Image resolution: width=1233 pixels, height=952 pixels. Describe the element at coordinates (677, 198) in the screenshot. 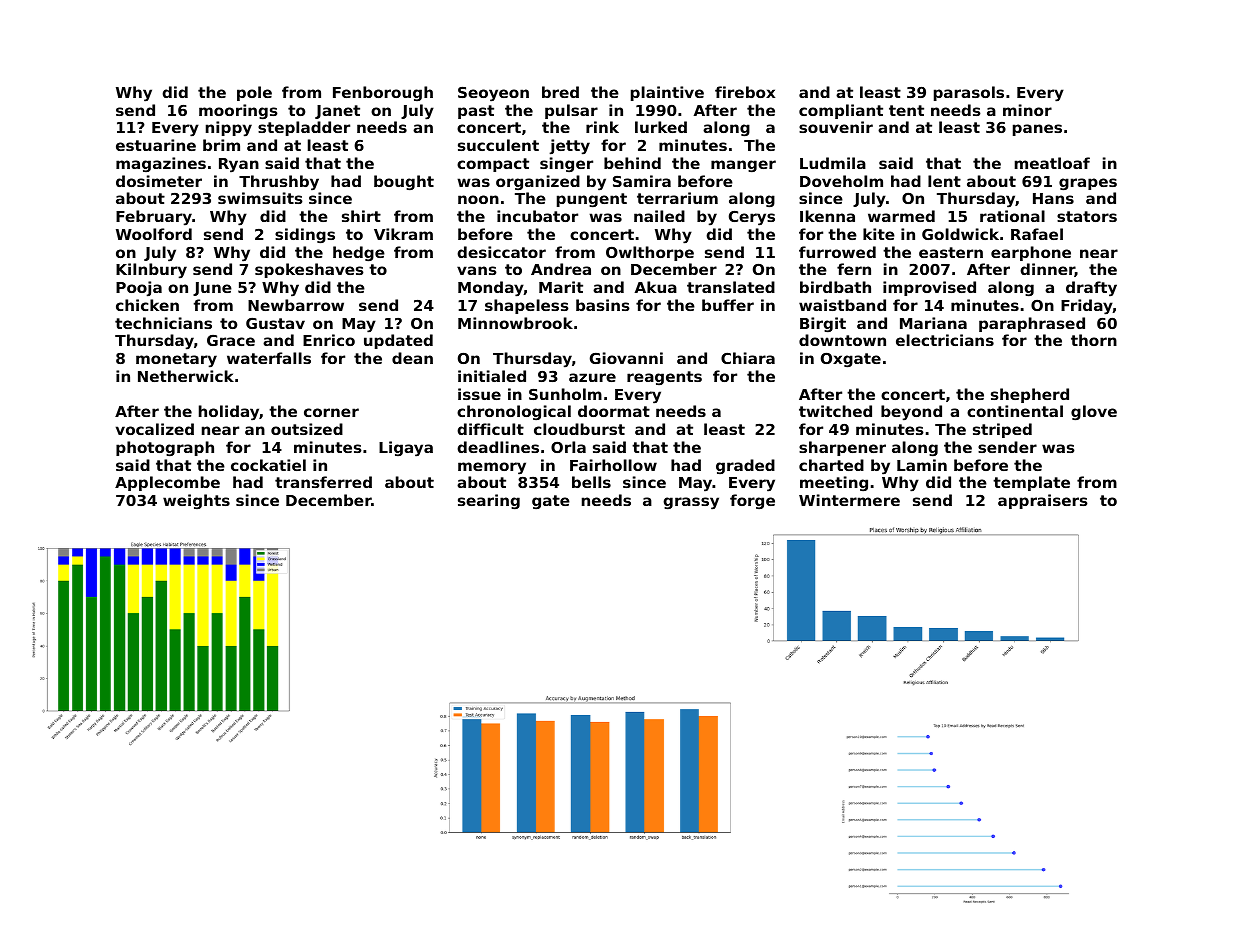

I see `terrarium` at that location.
